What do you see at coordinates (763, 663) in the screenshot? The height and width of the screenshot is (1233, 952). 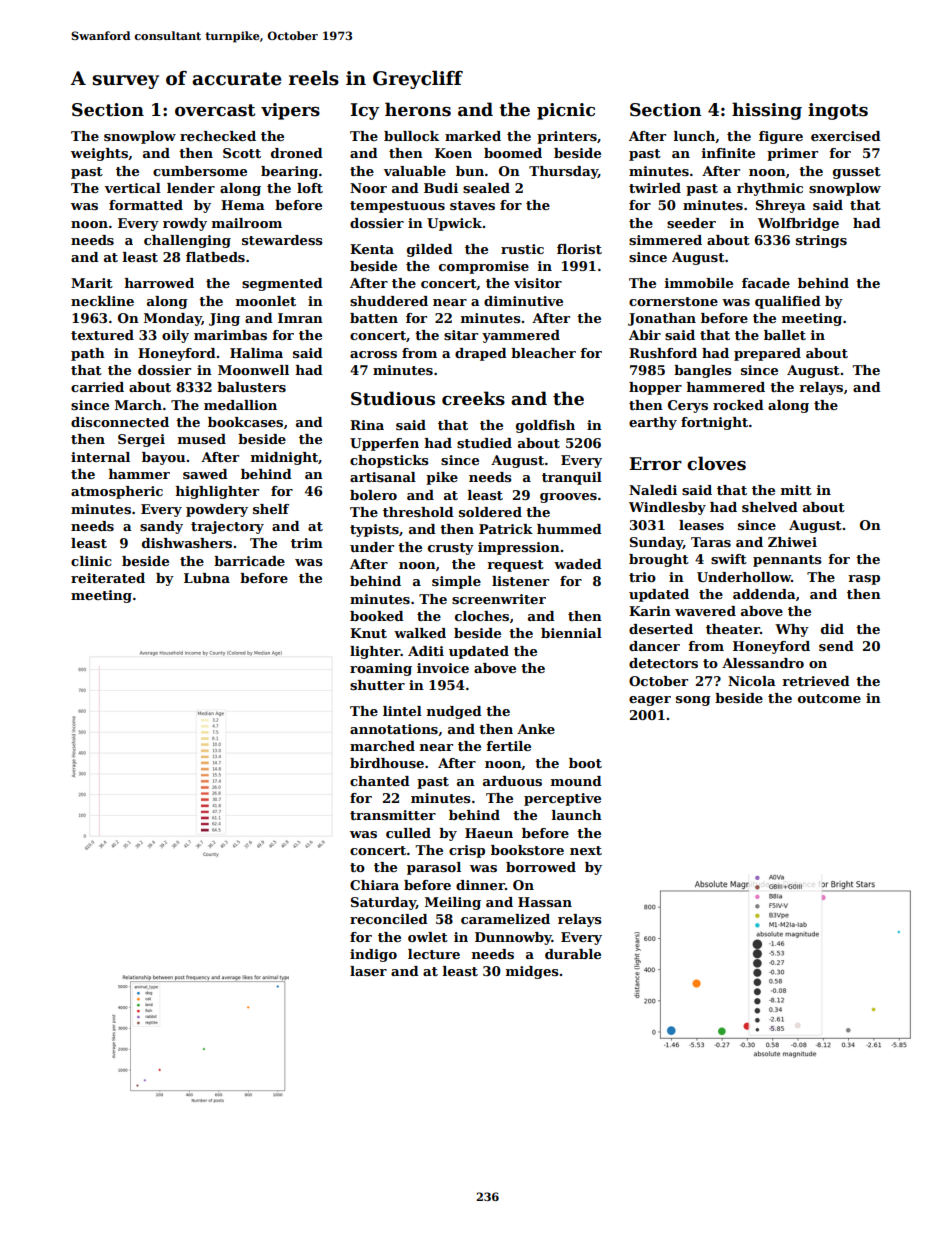 I see `Alessandro` at bounding box center [763, 663].
